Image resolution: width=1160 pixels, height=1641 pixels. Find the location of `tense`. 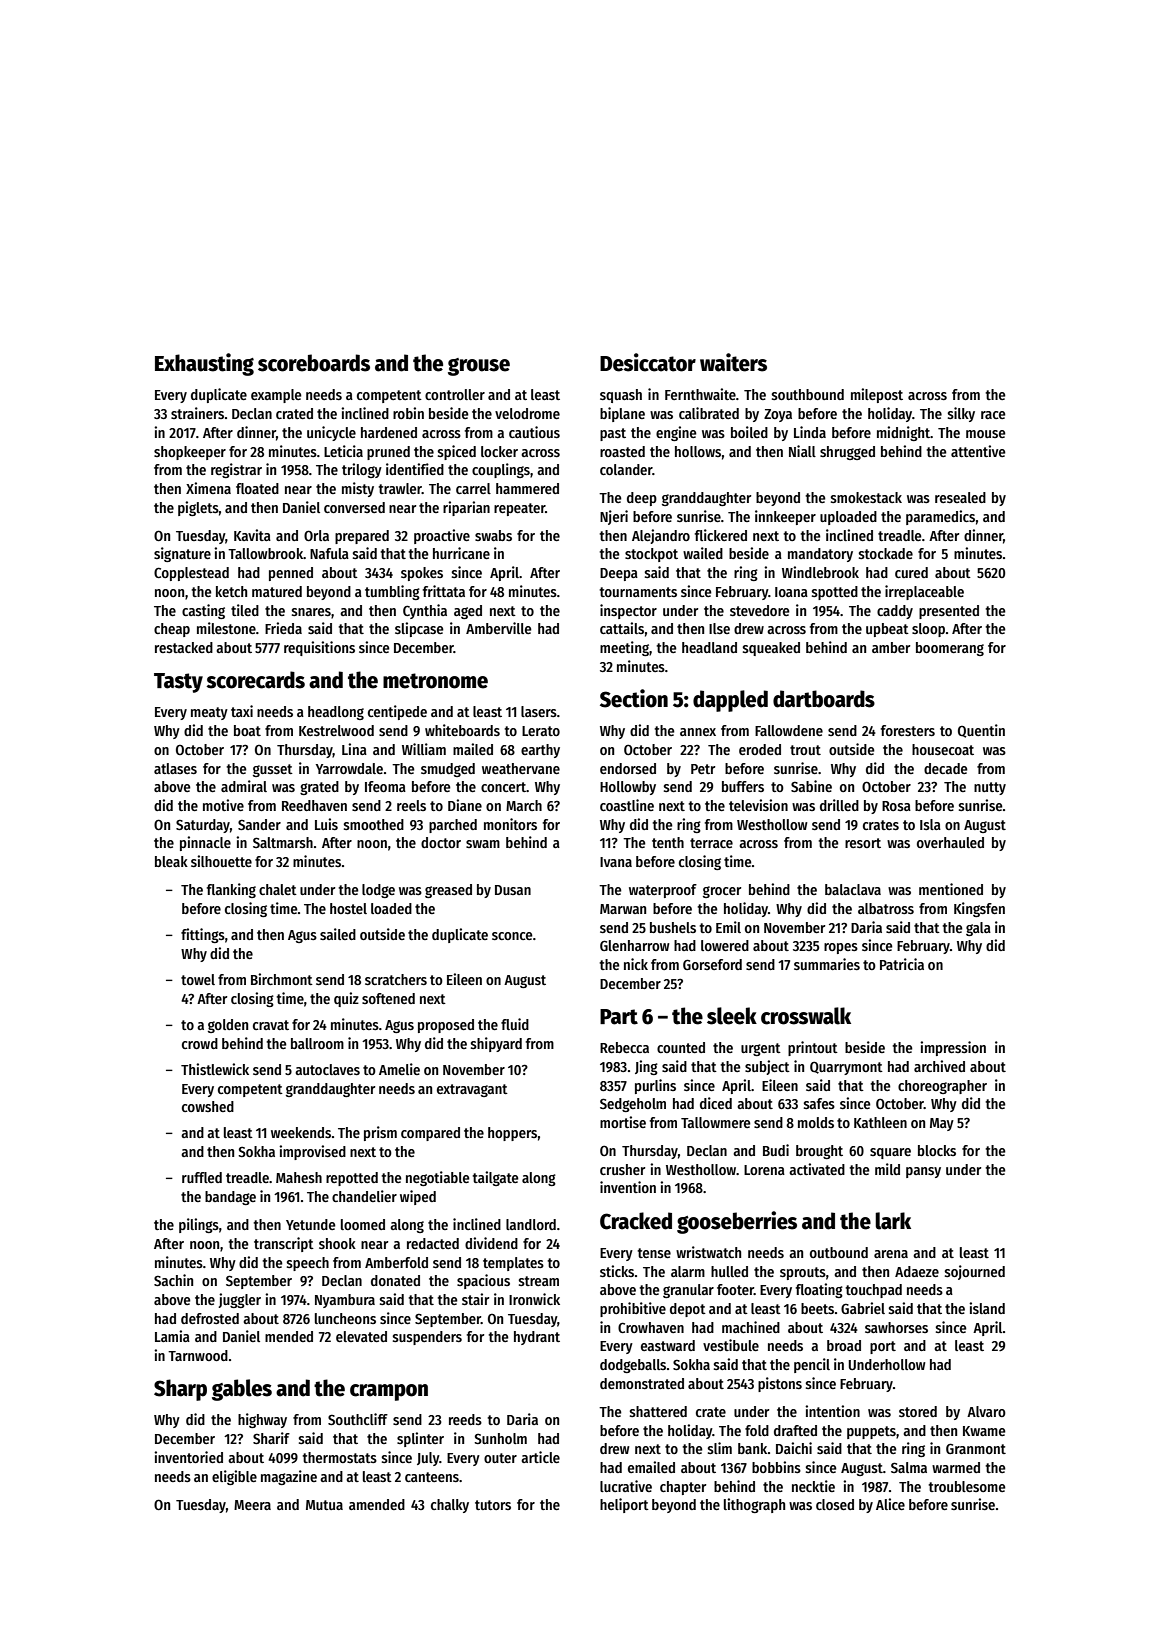

tense is located at coordinates (654, 1253).
